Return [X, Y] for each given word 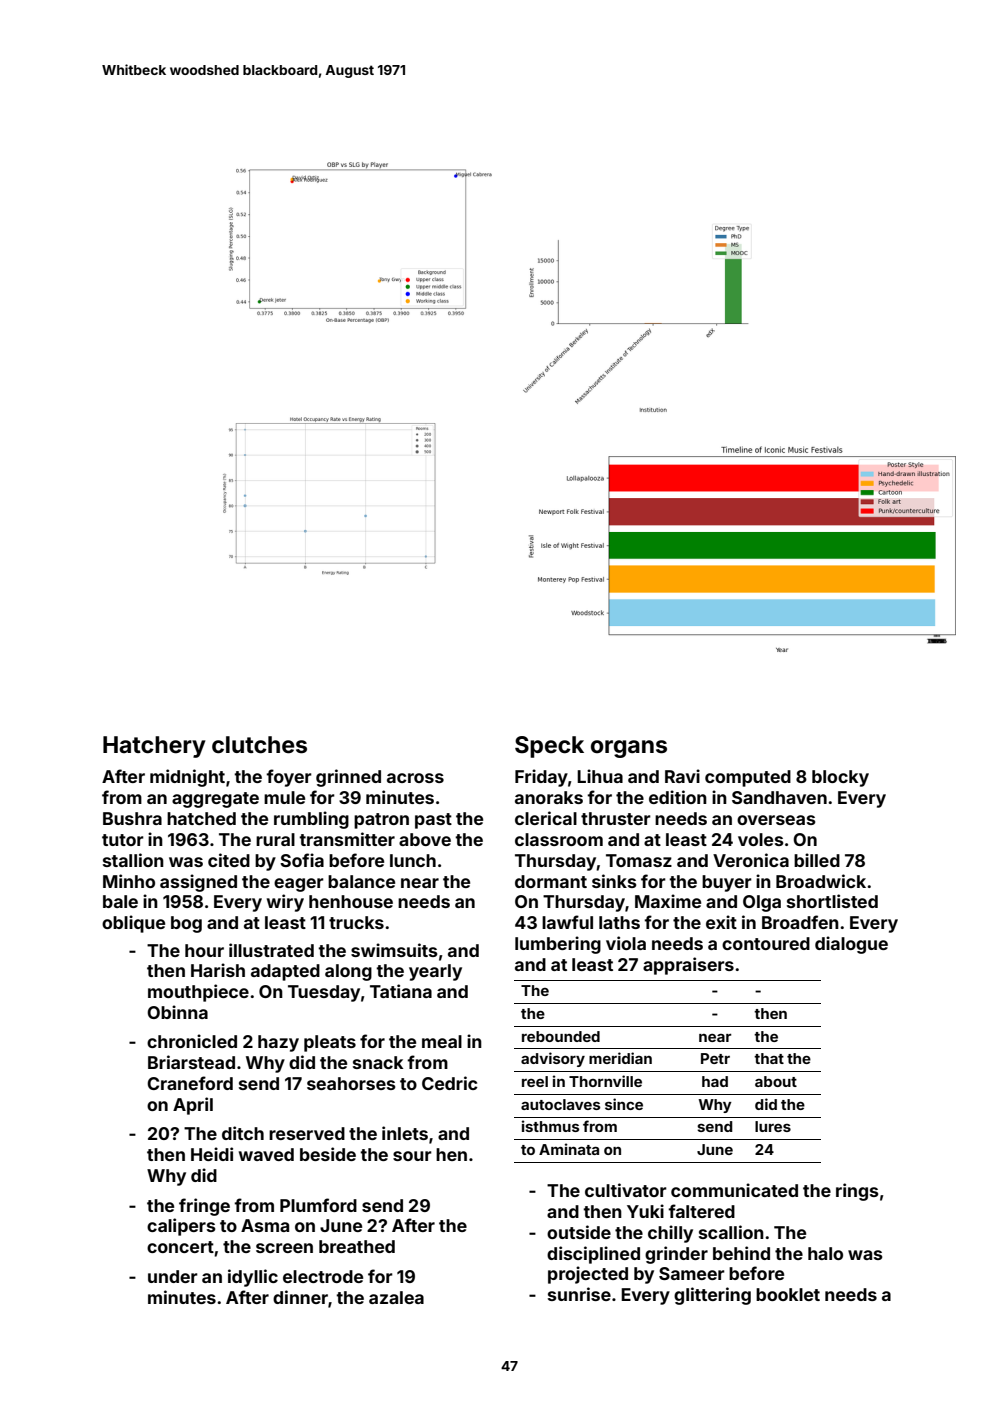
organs [629, 749]
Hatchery [154, 747]
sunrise [579, 1294]
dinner [300, 1297]
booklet [788, 1294]
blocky [840, 778]
